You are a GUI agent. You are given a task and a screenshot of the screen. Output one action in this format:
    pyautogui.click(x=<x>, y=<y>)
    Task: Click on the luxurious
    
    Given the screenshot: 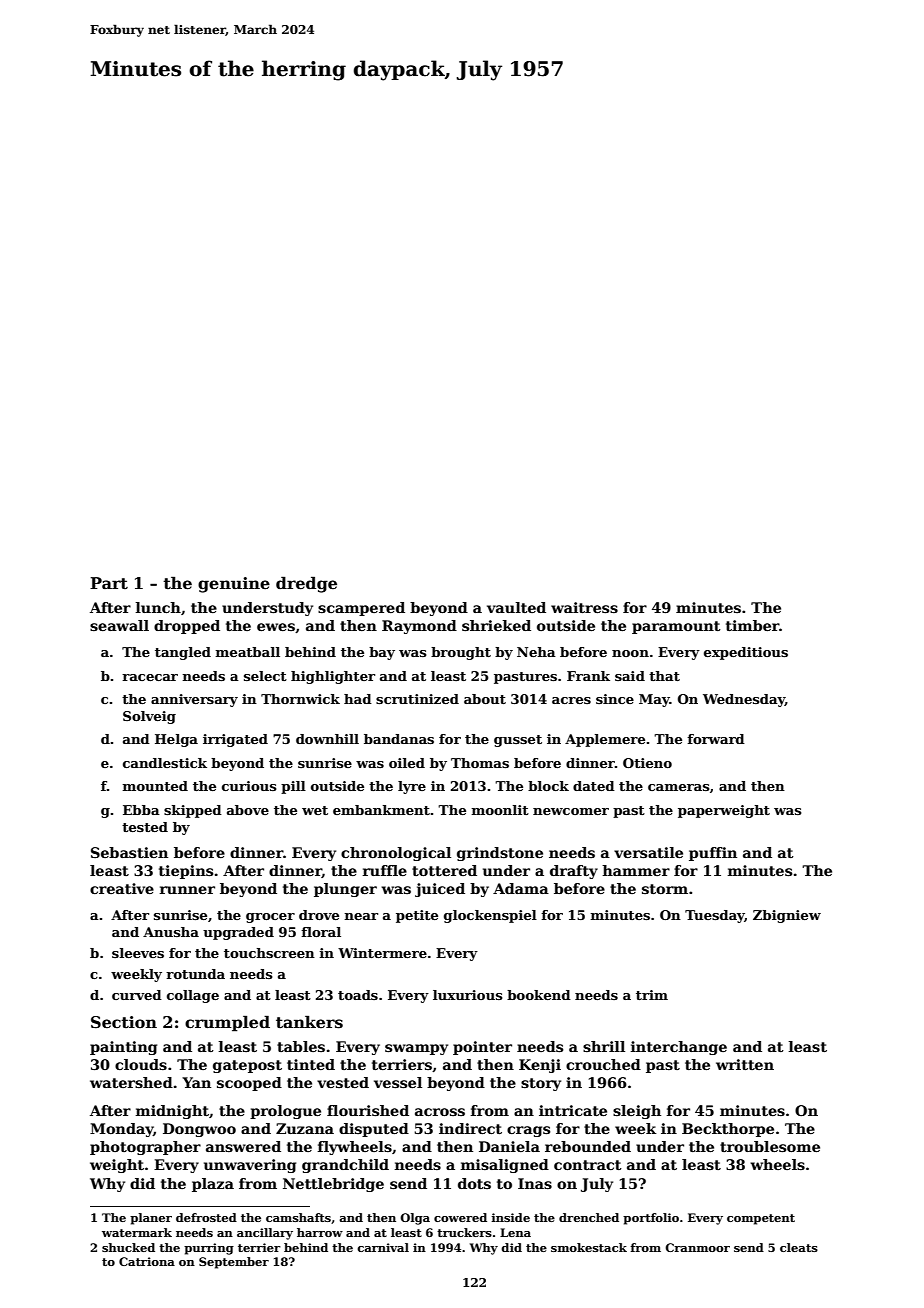 What is the action you would take?
    pyautogui.click(x=468, y=995)
